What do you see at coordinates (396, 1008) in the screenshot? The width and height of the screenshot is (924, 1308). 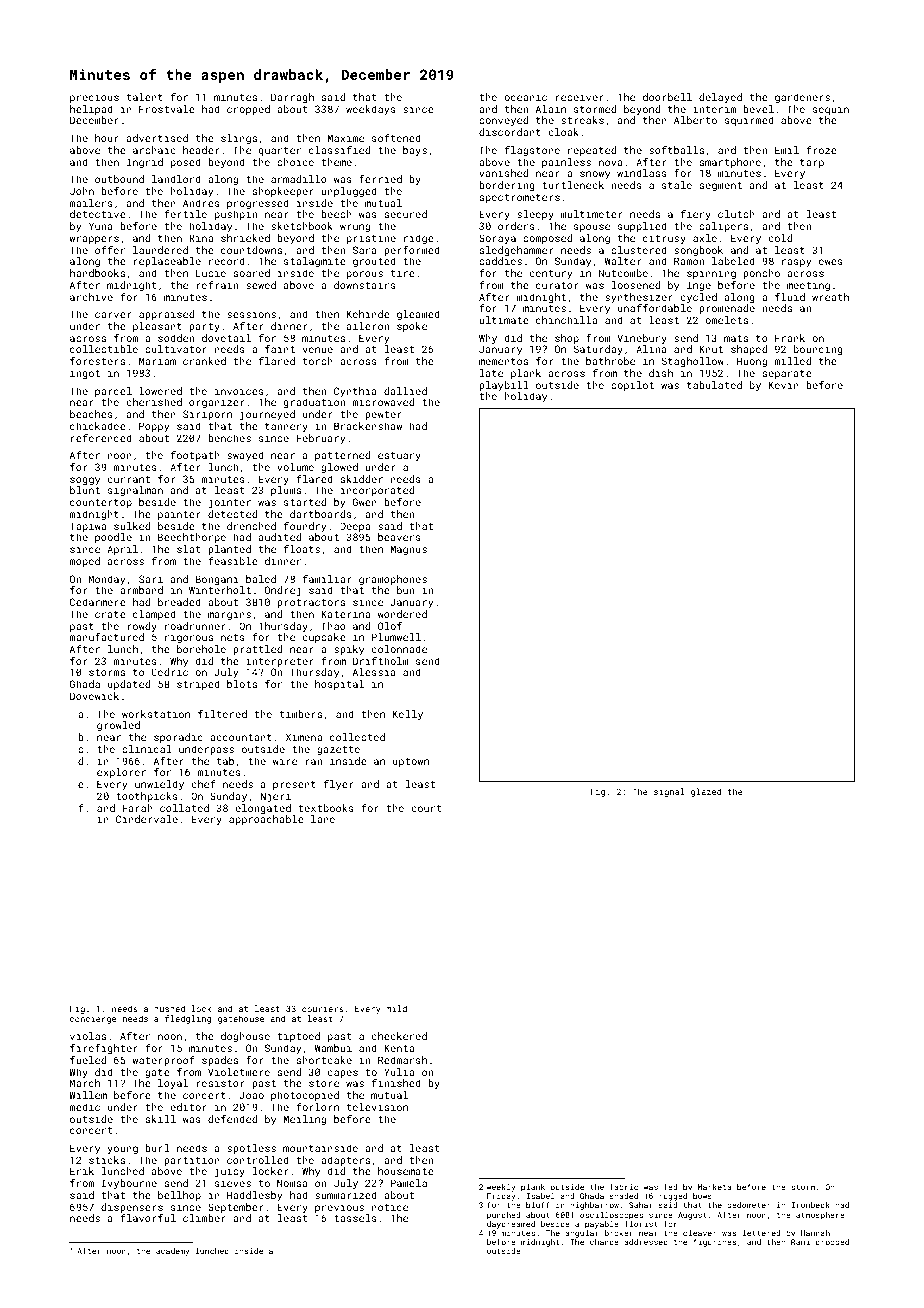 I see `mild` at bounding box center [396, 1008].
